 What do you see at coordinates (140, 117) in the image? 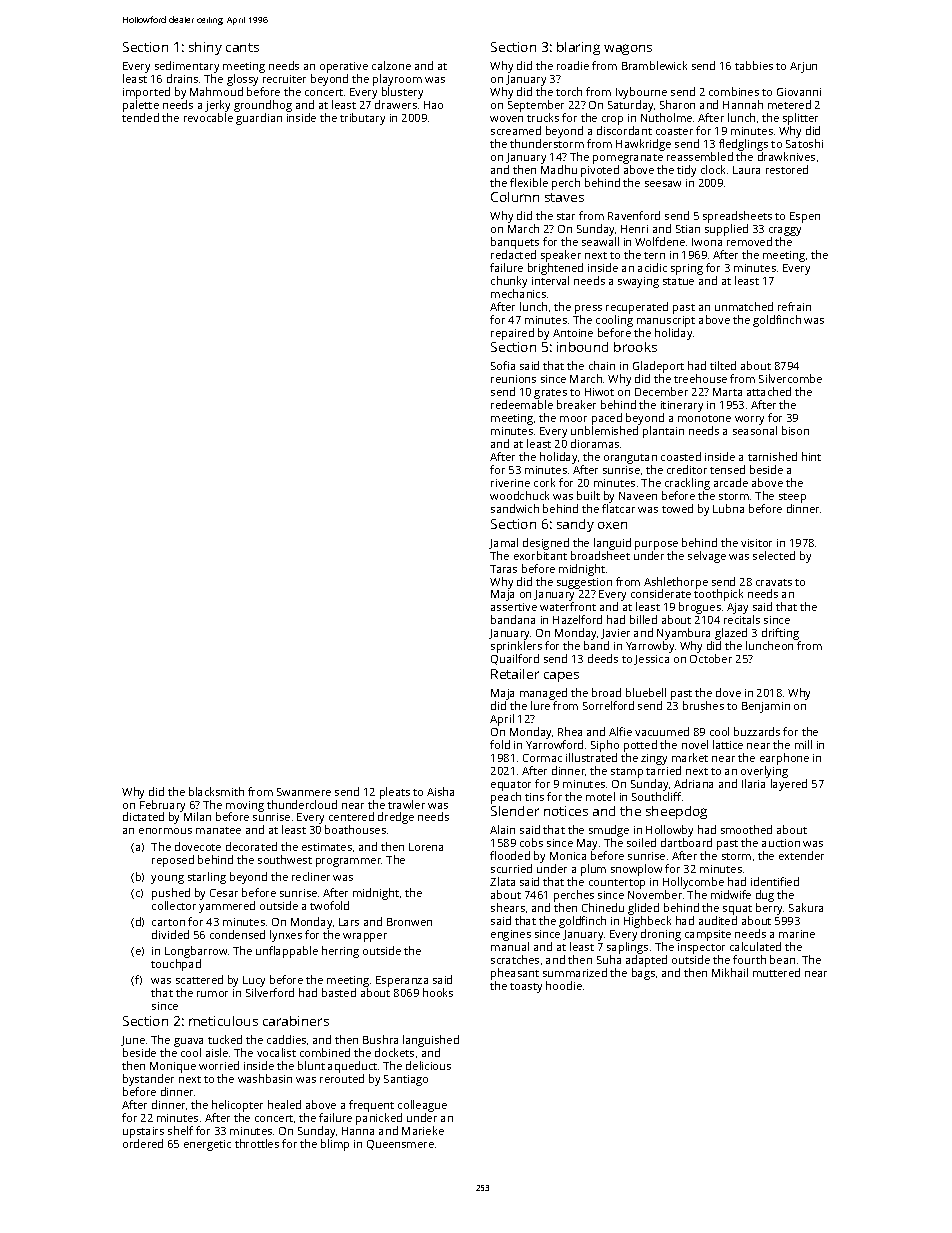
I see `tended` at bounding box center [140, 117].
